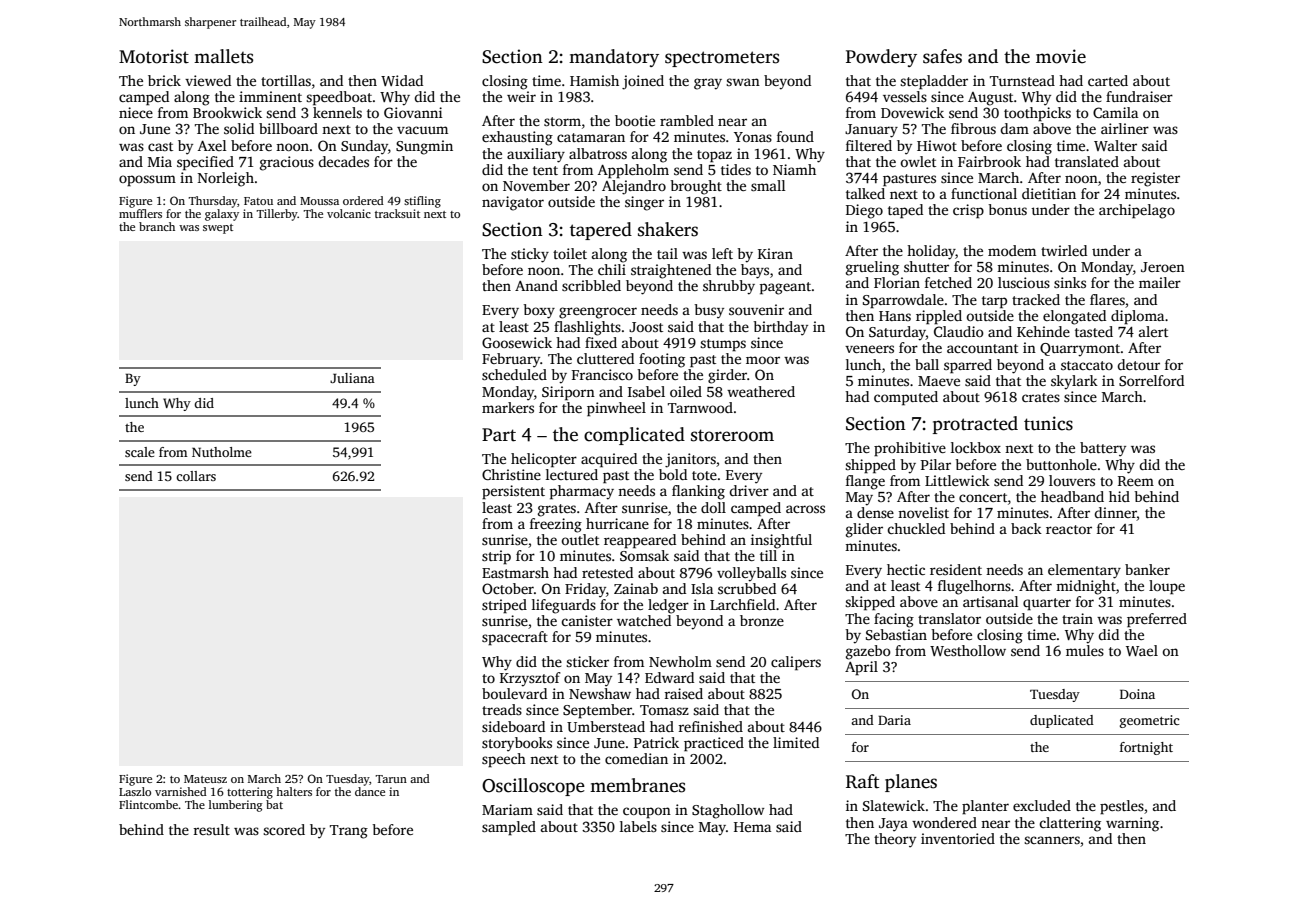  Describe the element at coordinates (352, 378) in the document. I see `Juliana` at that location.
